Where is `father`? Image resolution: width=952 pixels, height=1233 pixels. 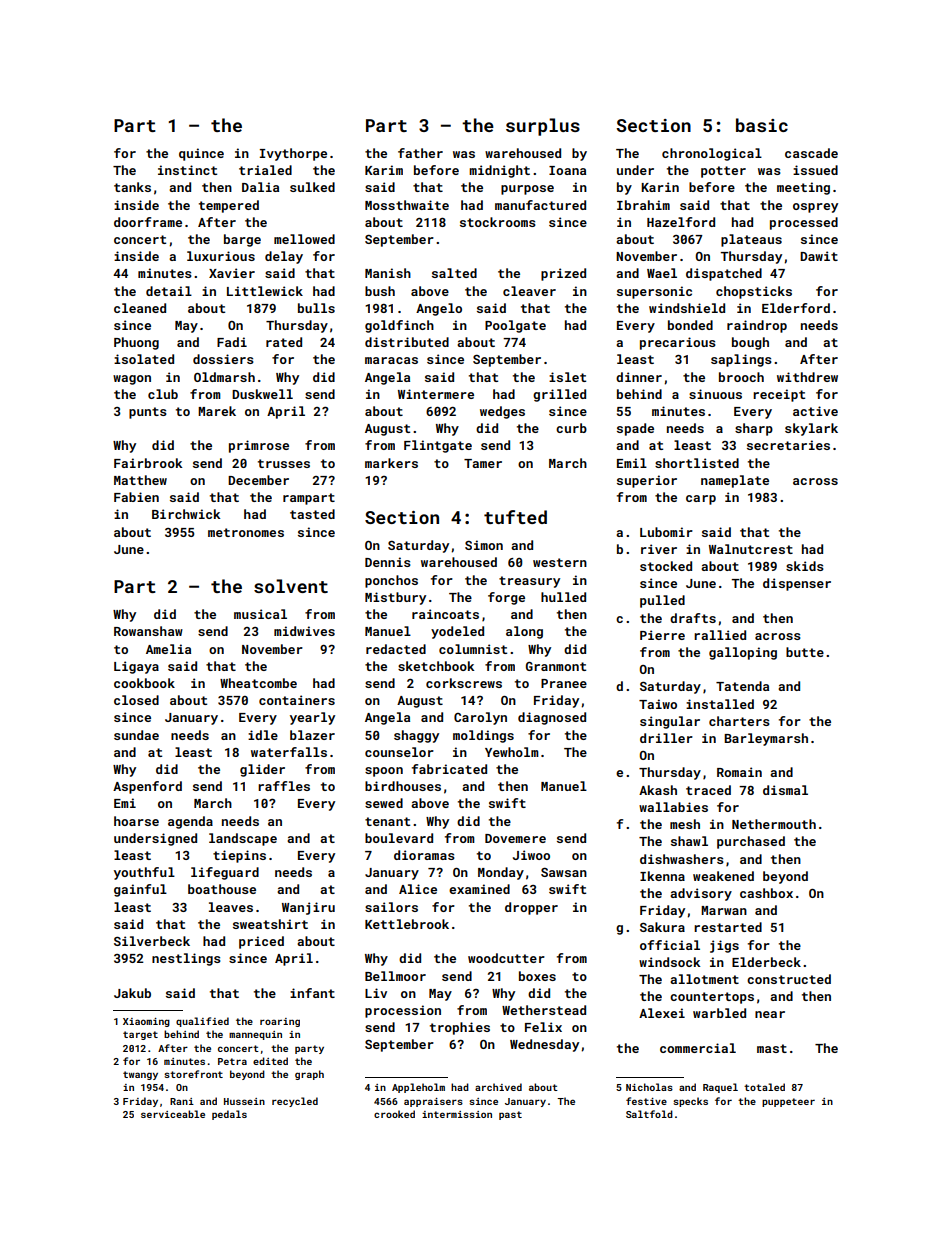
father is located at coordinates (420, 153).
